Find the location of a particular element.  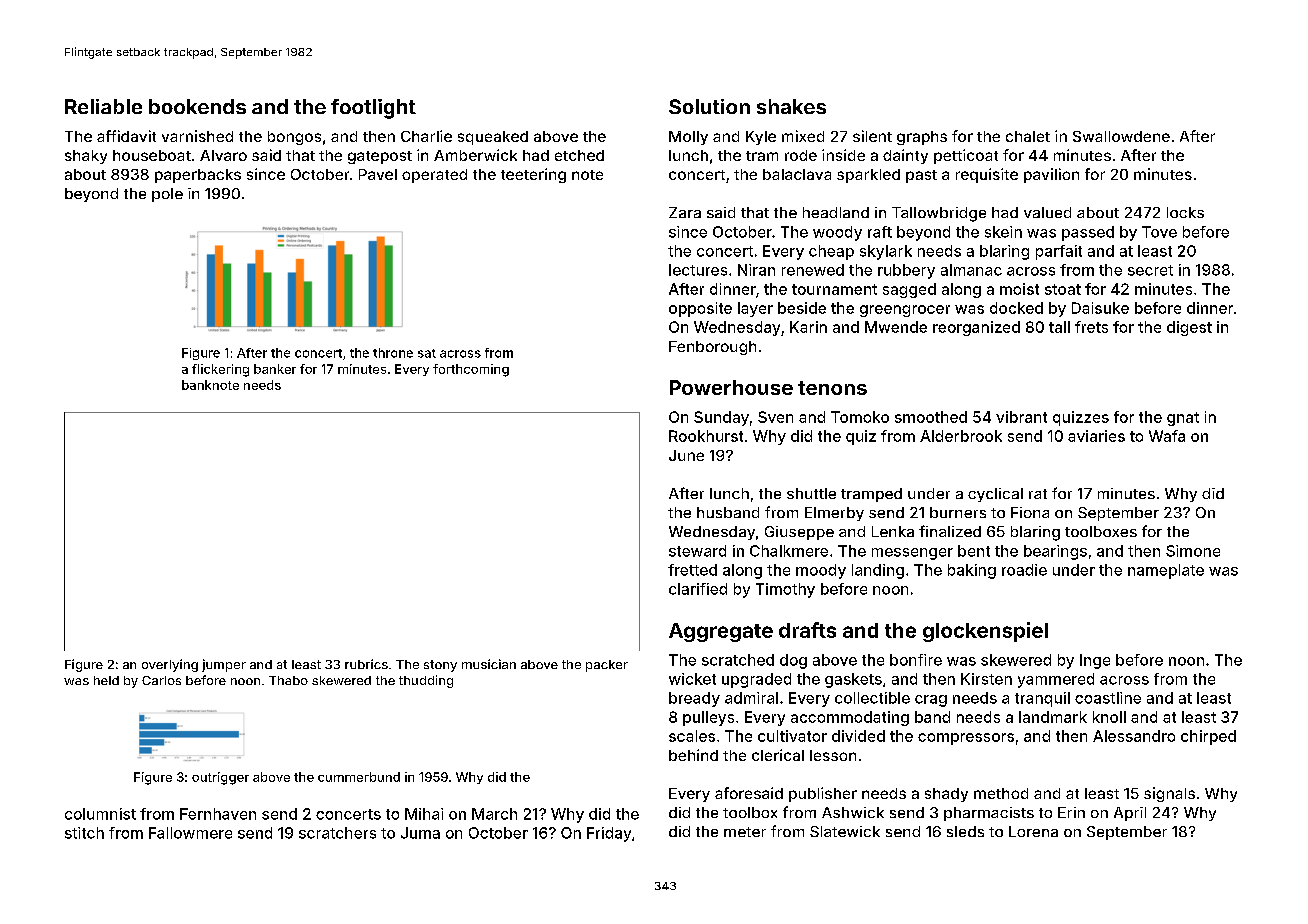

forthcoming is located at coordinates (471, 370).
